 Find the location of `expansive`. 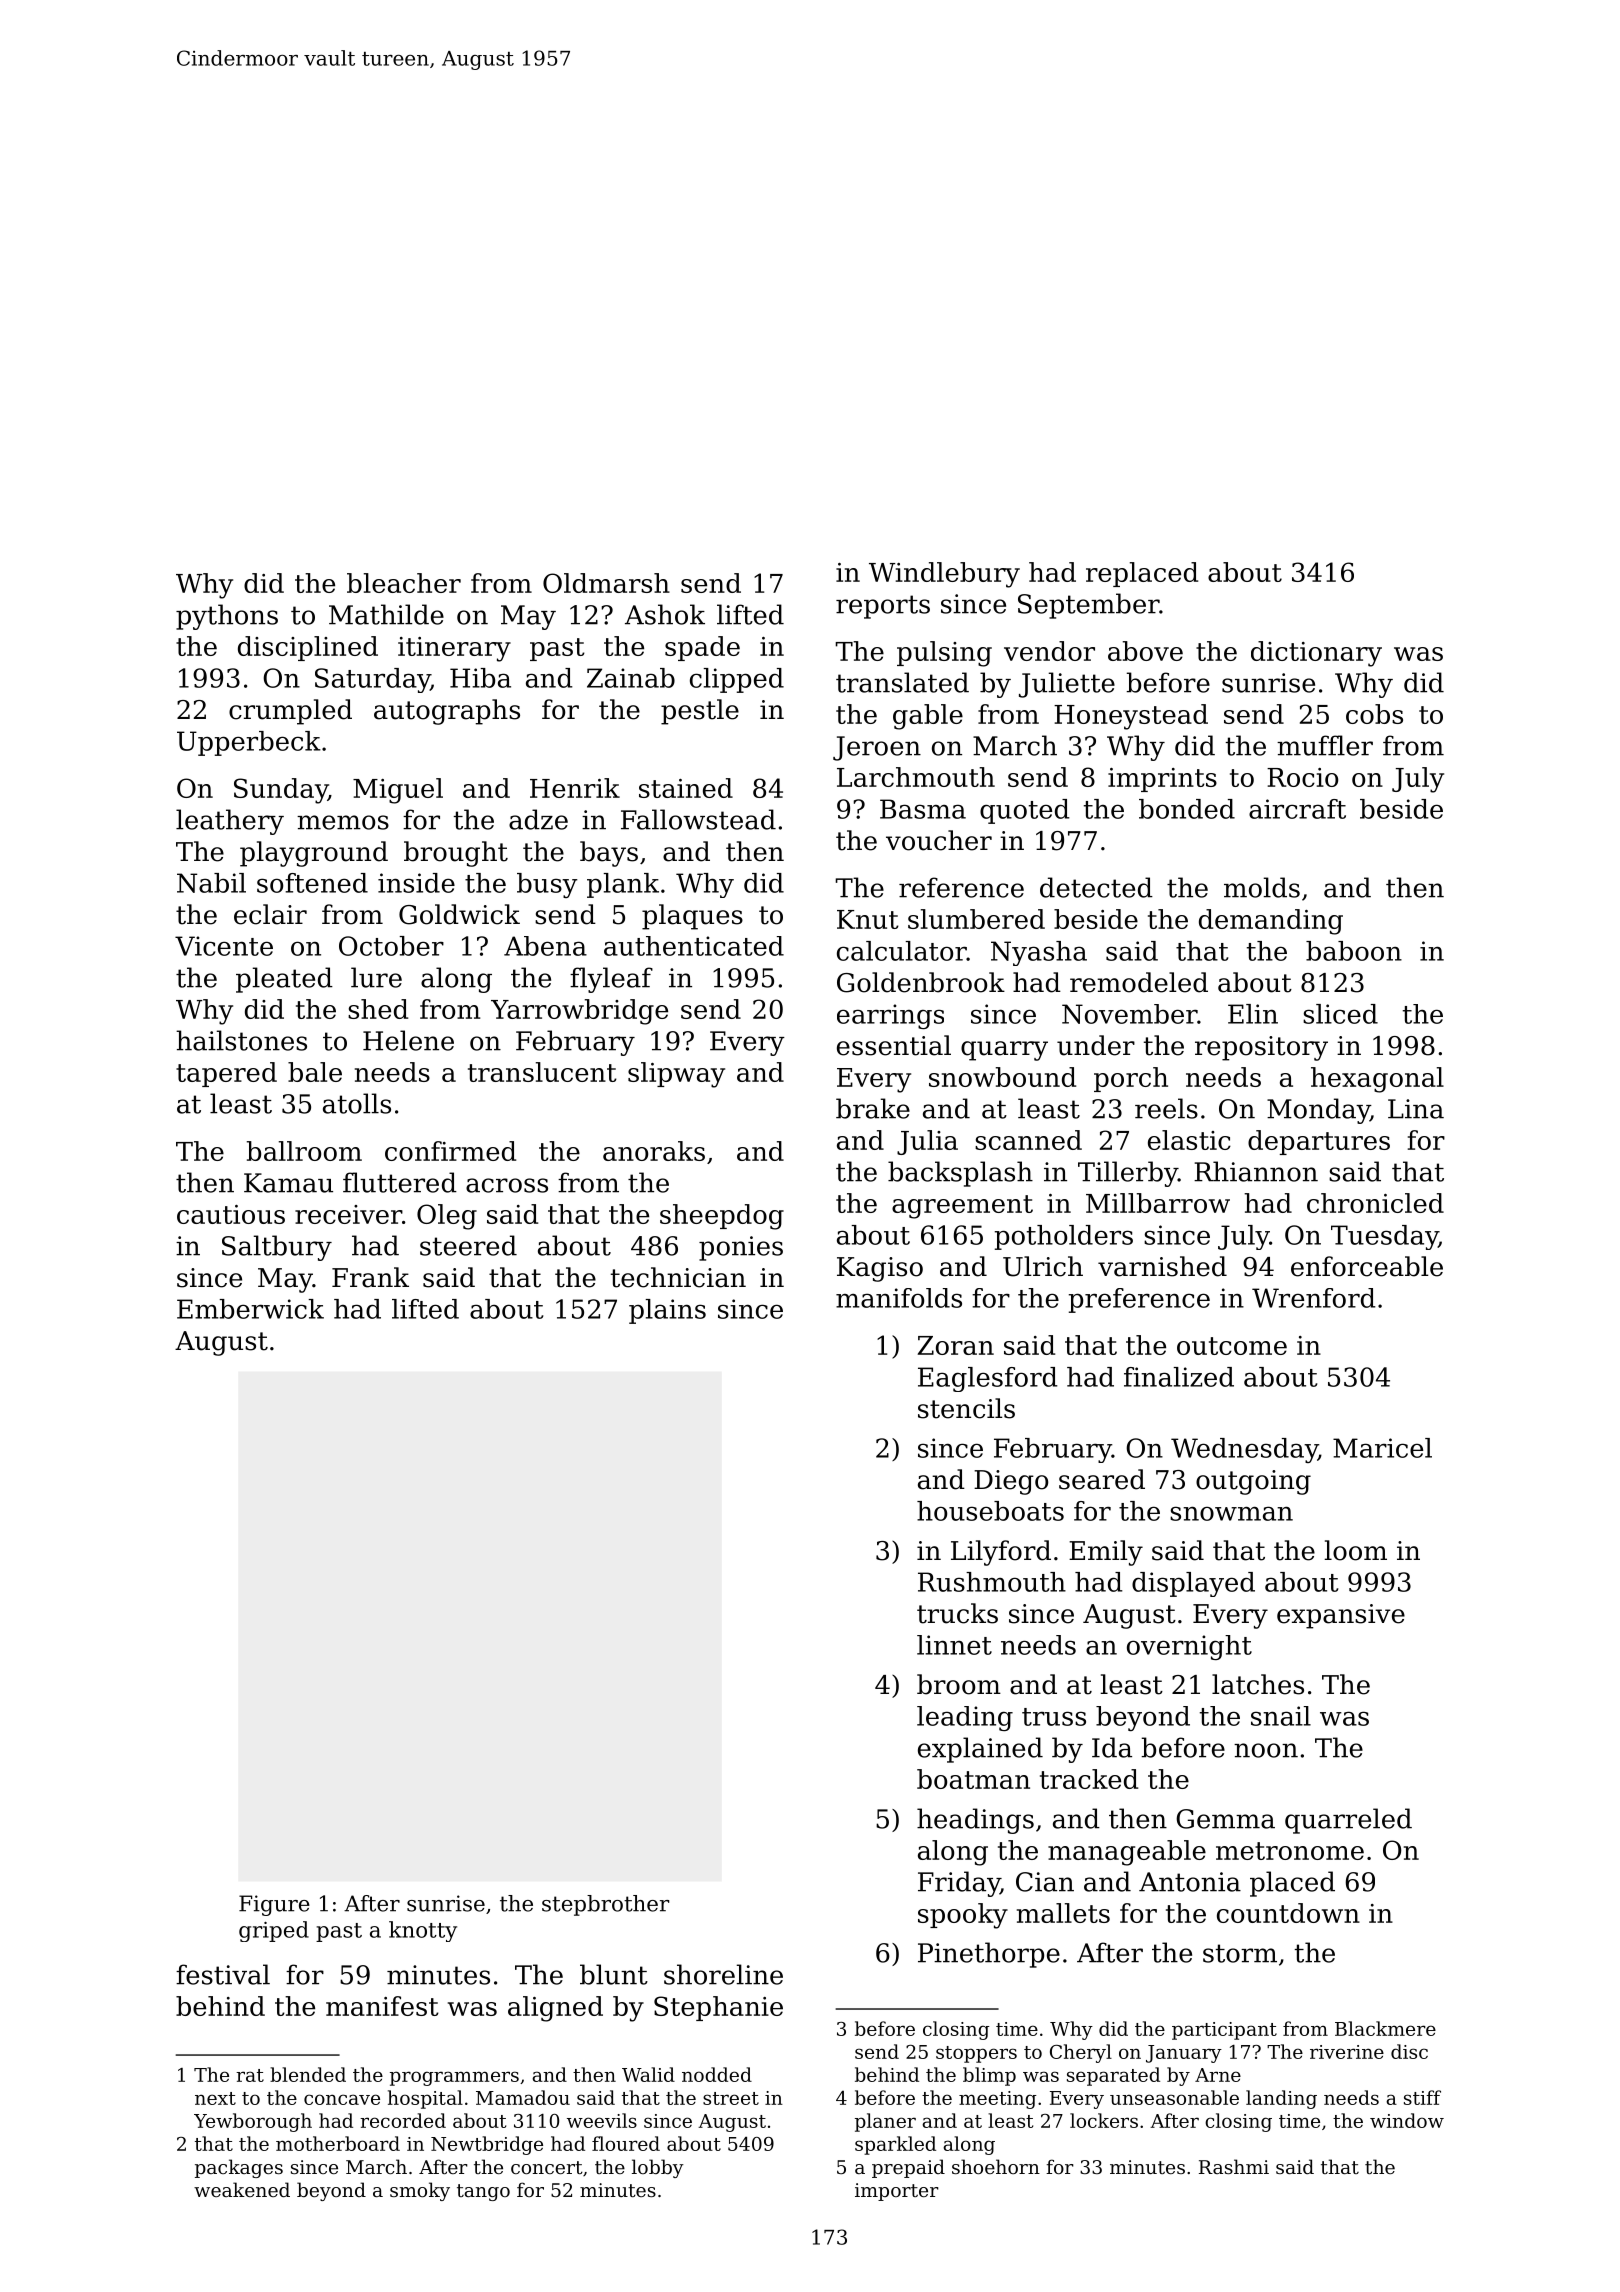

expansive is located at coordinates (1341, 1616).
